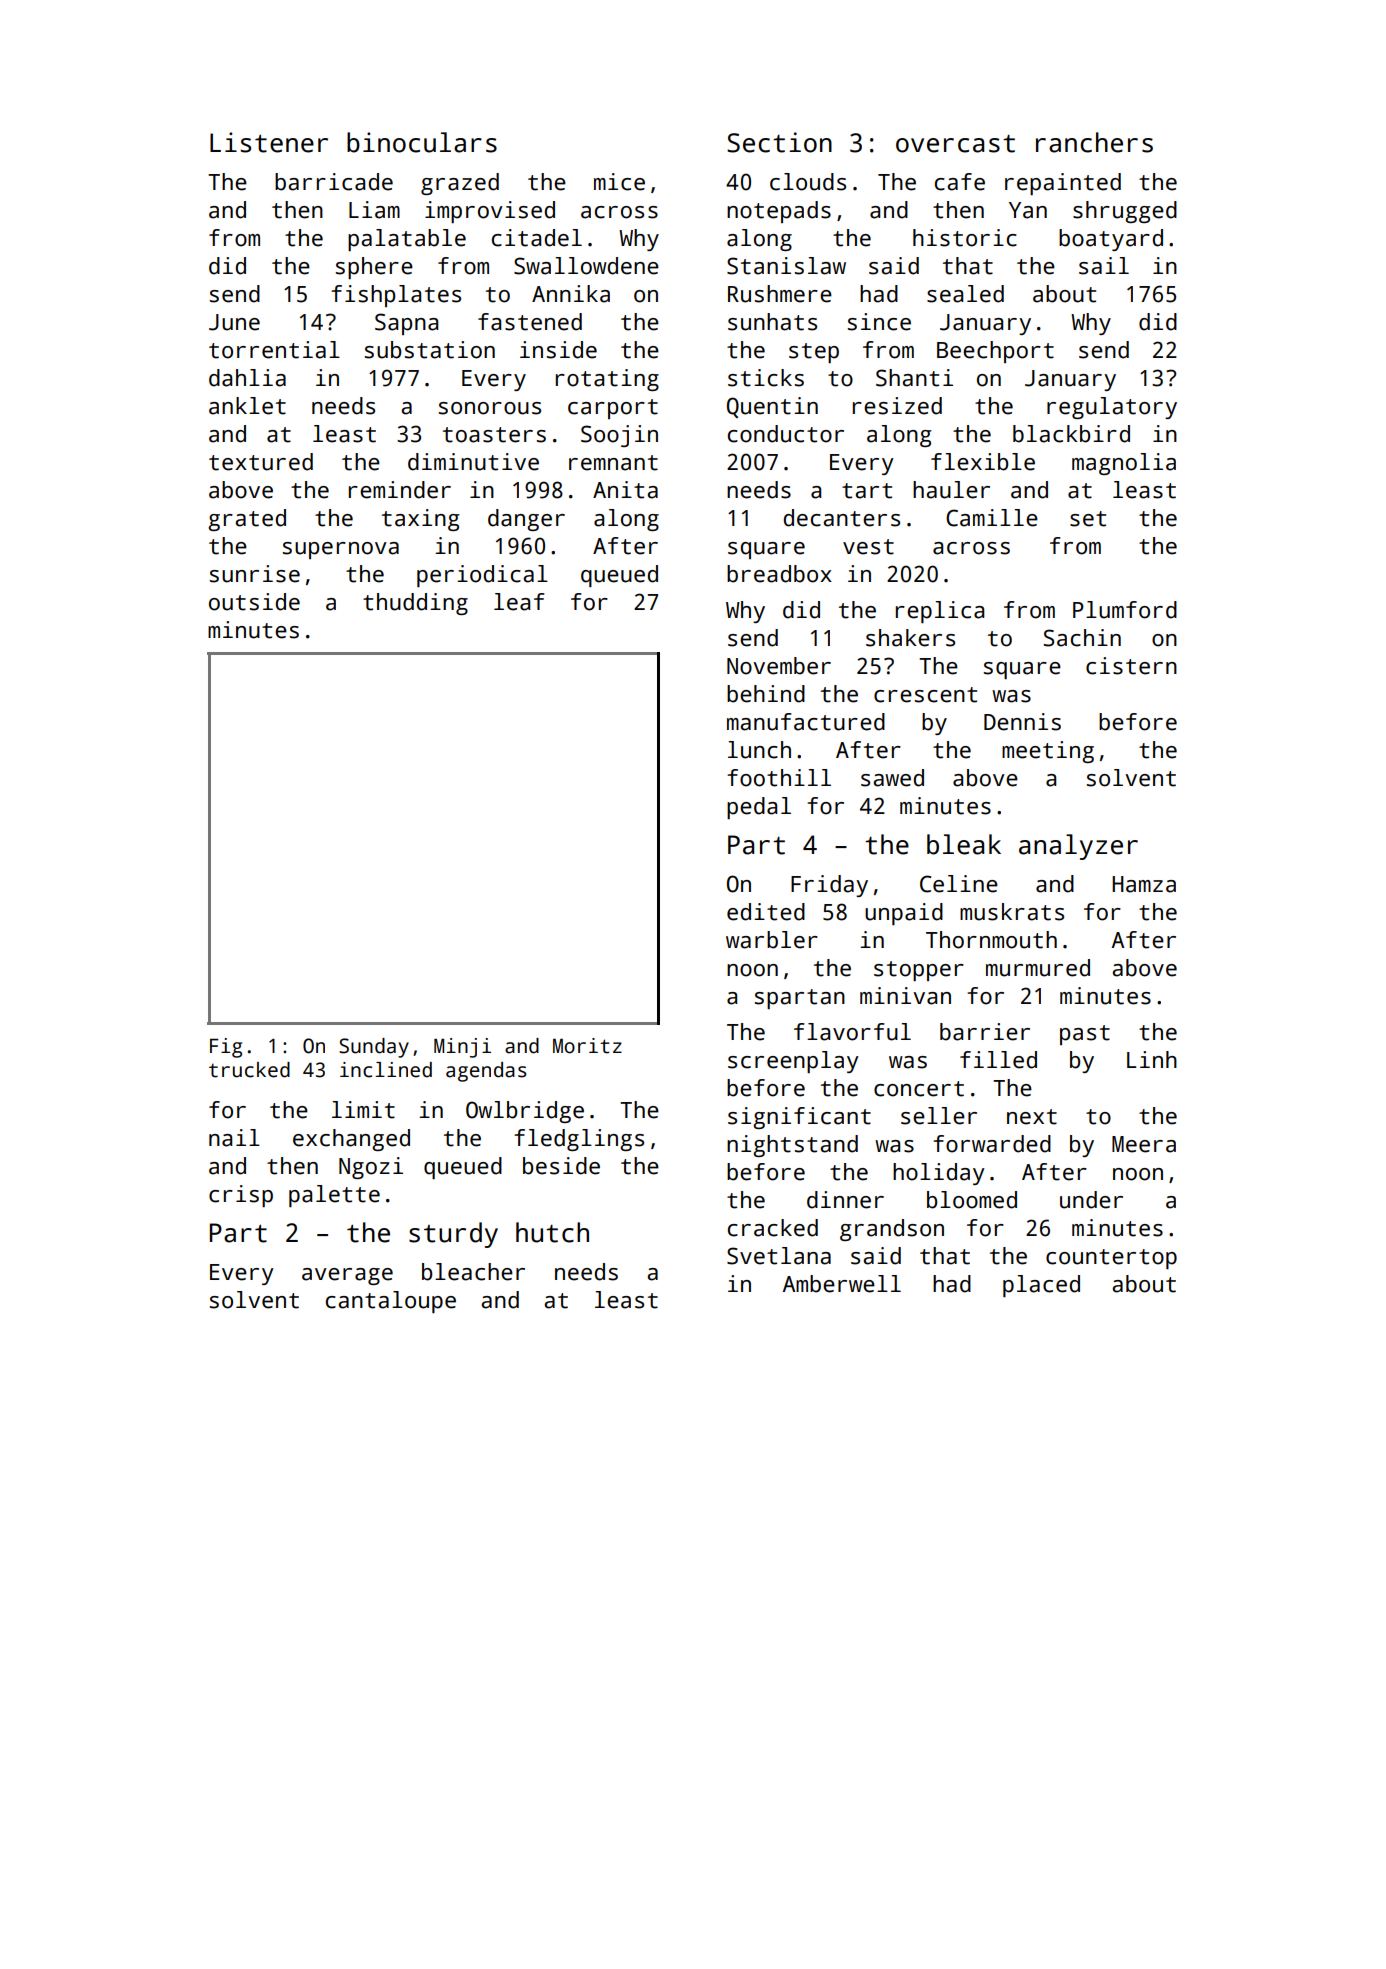  Describe the element at coordinates (779, 666) in the page. I see `November` at that location.
